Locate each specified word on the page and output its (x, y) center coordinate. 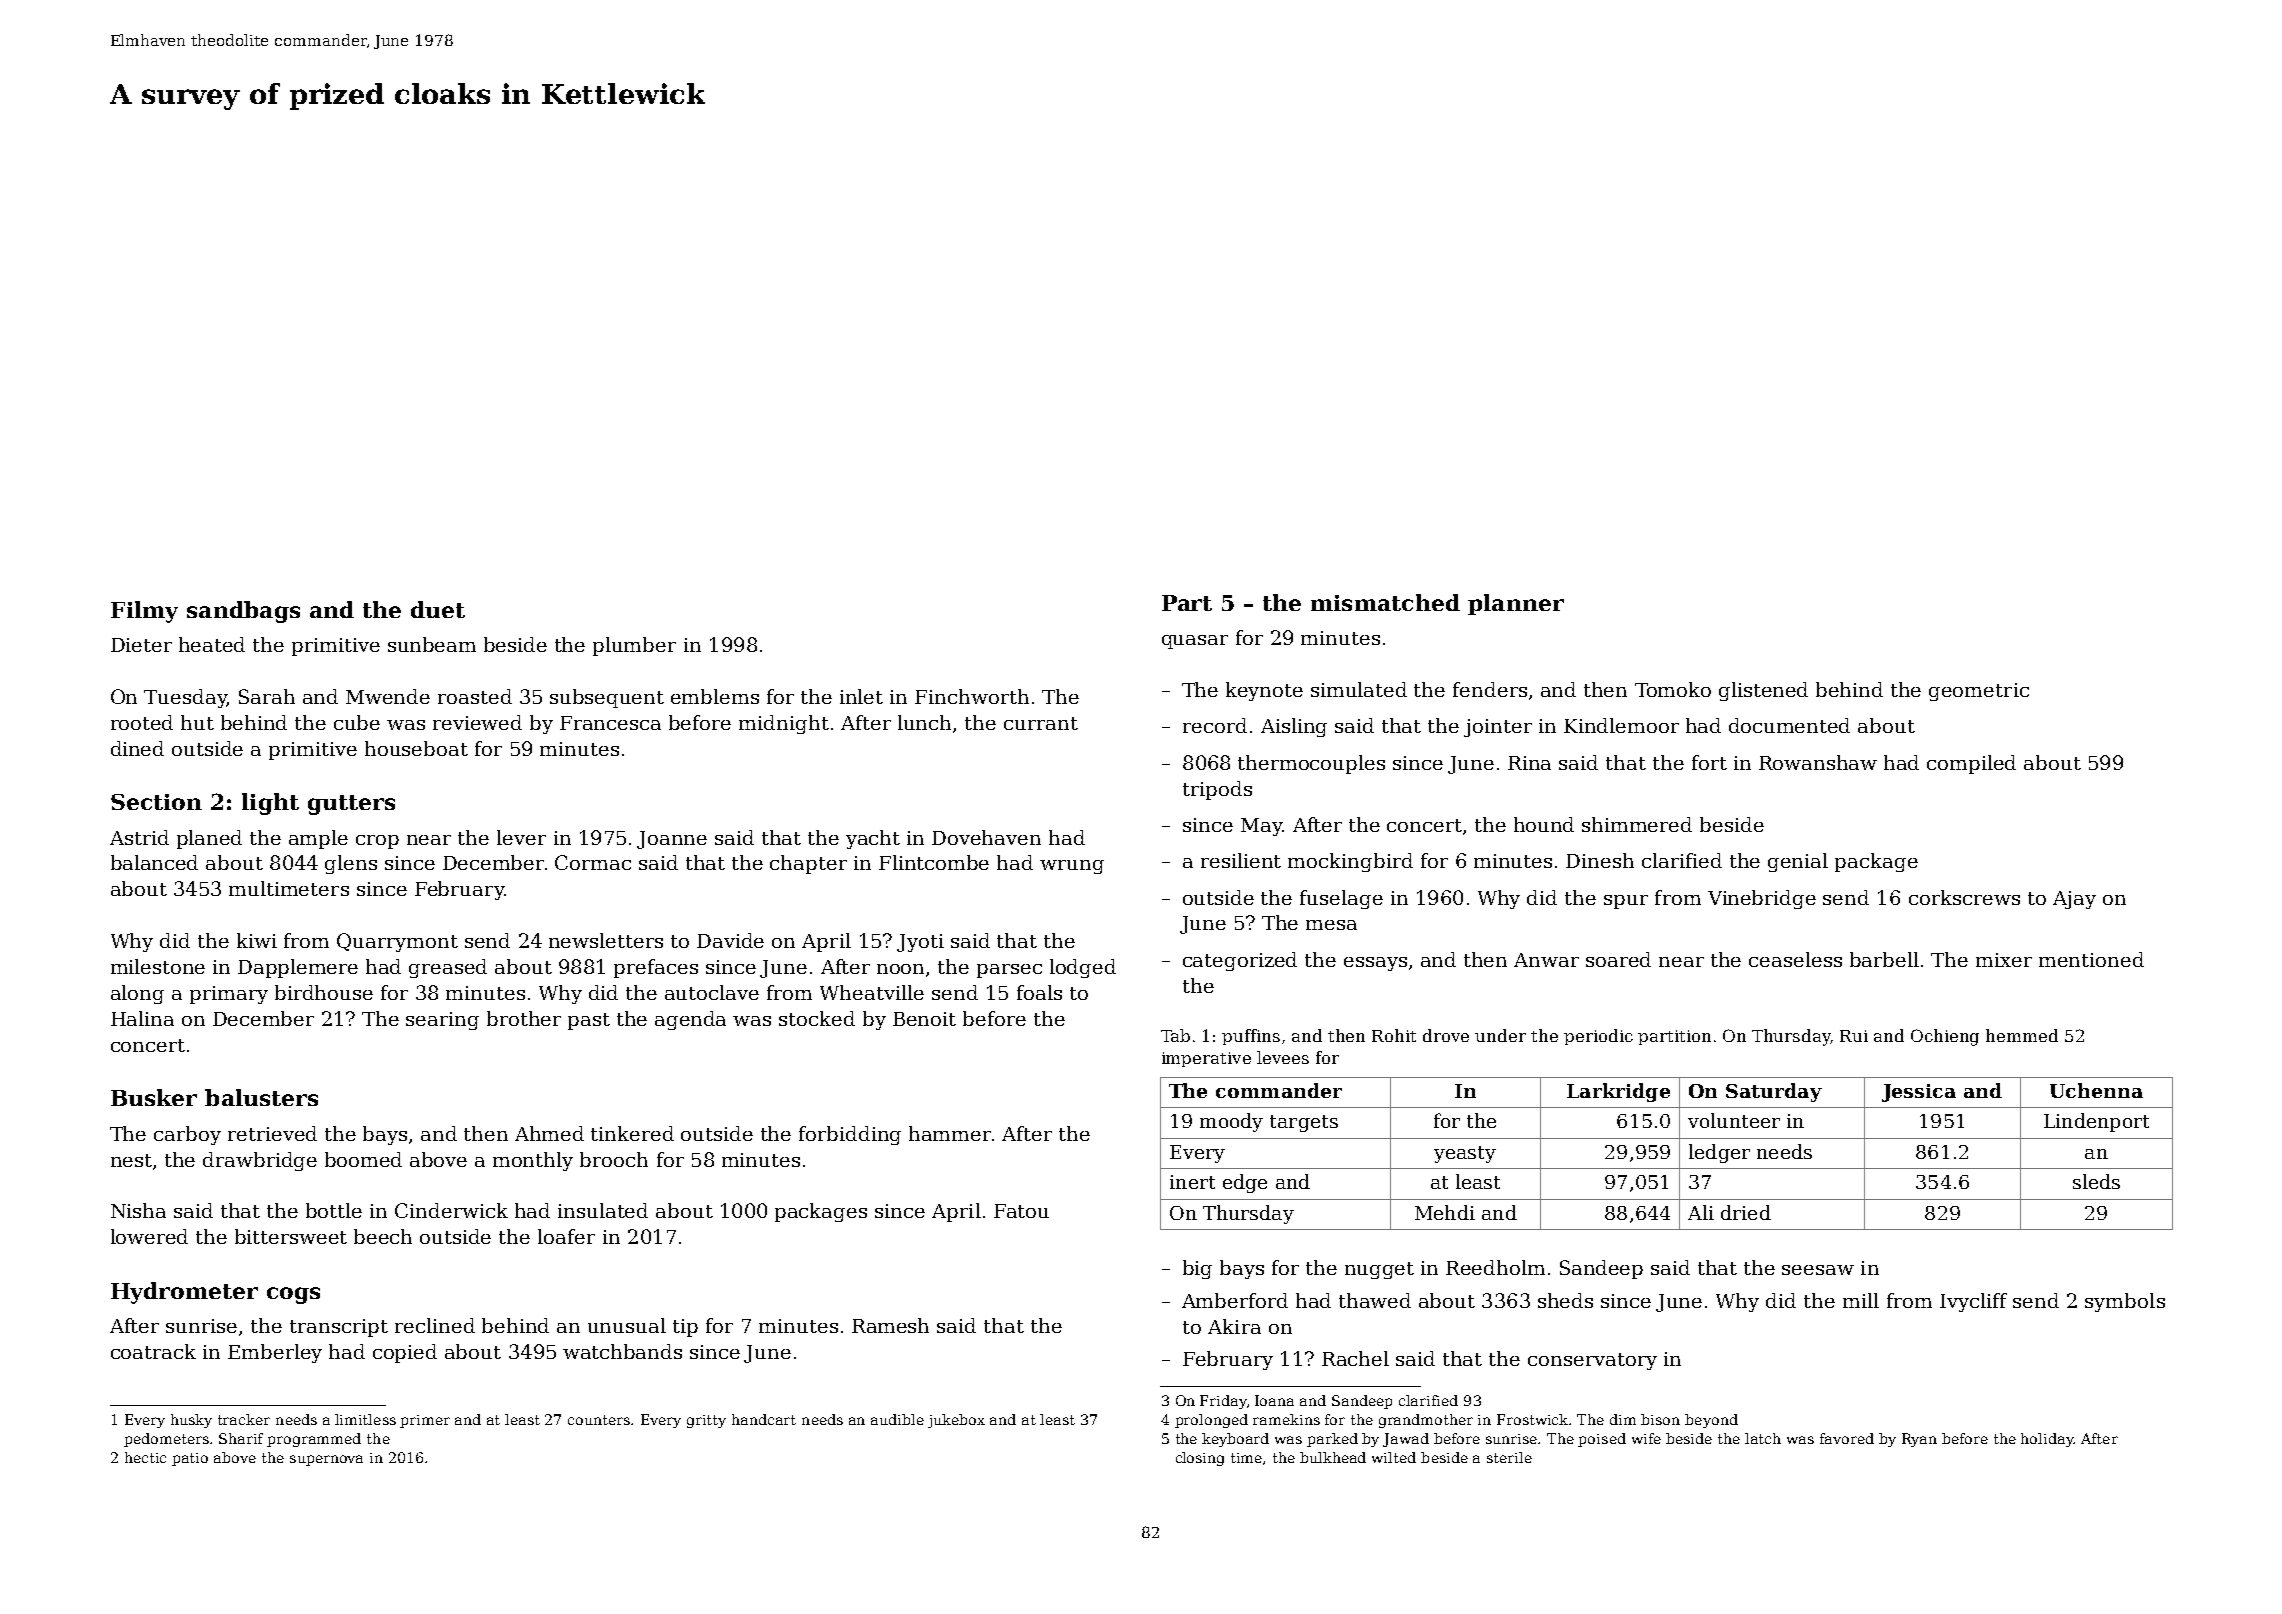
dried (1746, 1212)
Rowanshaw (1818, 762)
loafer (566, 1236)
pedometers (166, 1440)
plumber (634, 646)
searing (442, 1021)
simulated (1359, 689)
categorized (1240, 961)
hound (1544, 824)
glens (351, 864)
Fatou (1021, 1211)
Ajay (2074, 900)
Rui (1854, 1036)
